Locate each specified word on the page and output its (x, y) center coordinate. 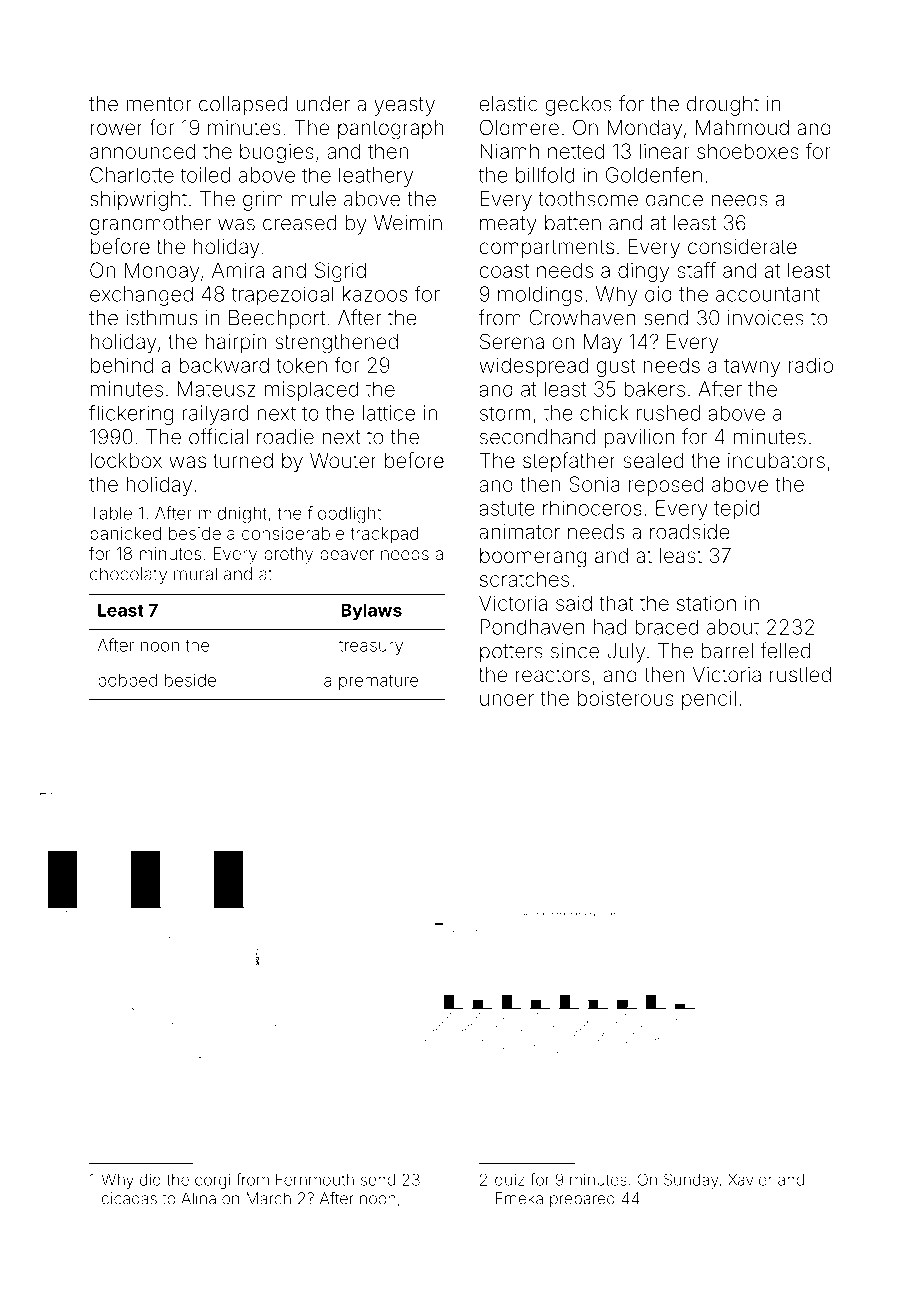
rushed (668, 413)
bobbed (127, 680)
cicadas (129, 1198)
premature (379, 682)
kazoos (375, 294)
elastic (508, 104)
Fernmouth (315, 1179)
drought (723, 106)
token (302, 365)
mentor (158, 104)
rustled (800, 674)
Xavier (750, 1179)
